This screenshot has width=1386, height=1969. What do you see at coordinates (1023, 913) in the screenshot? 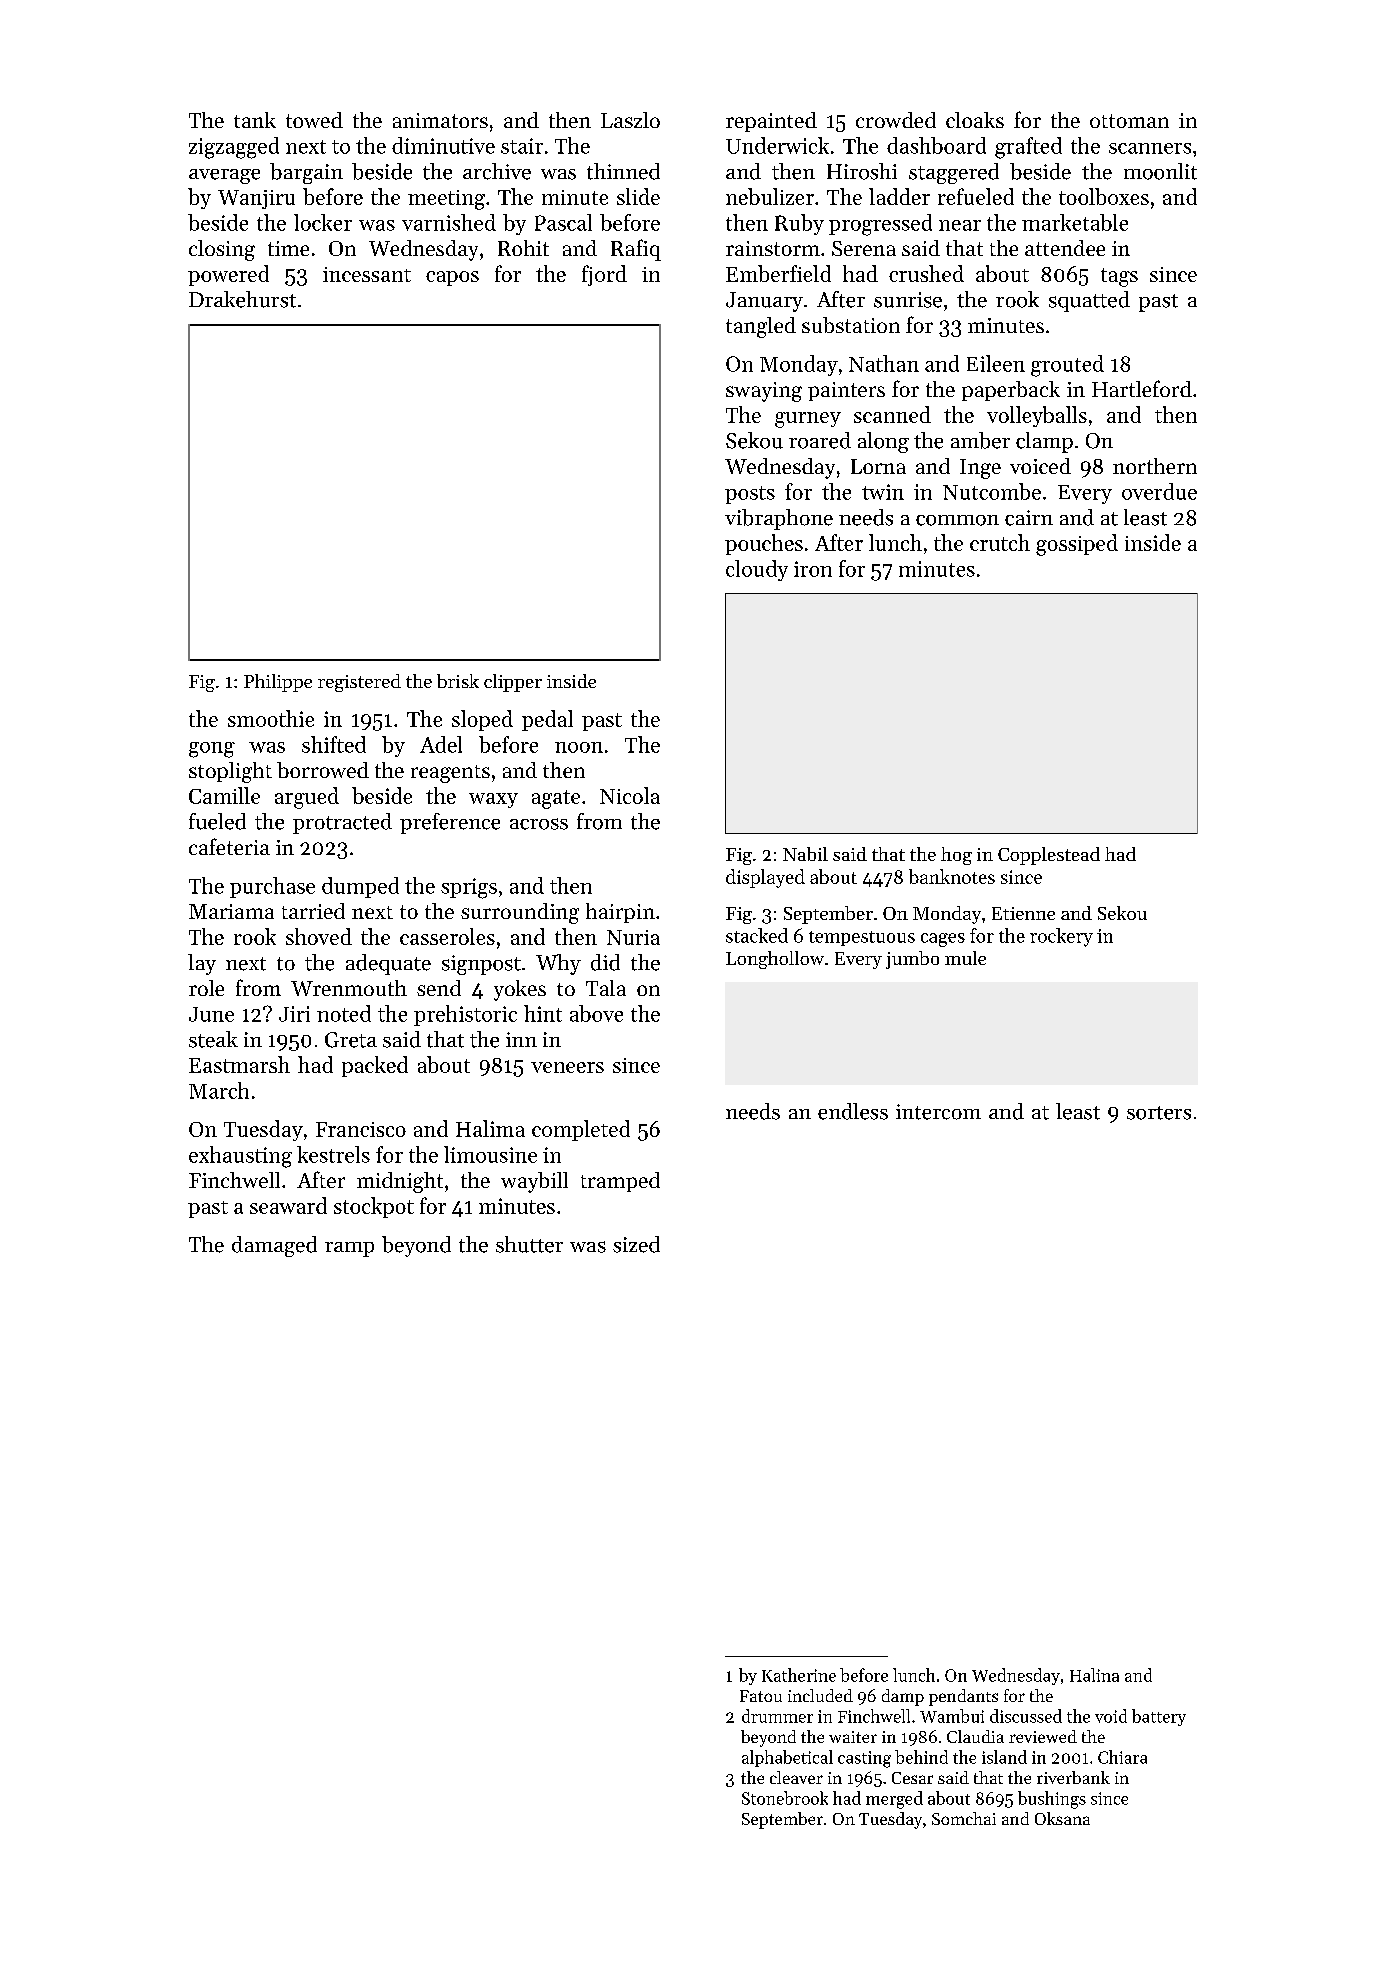
I see `Etienne` at bounding box center [1023, 913].
